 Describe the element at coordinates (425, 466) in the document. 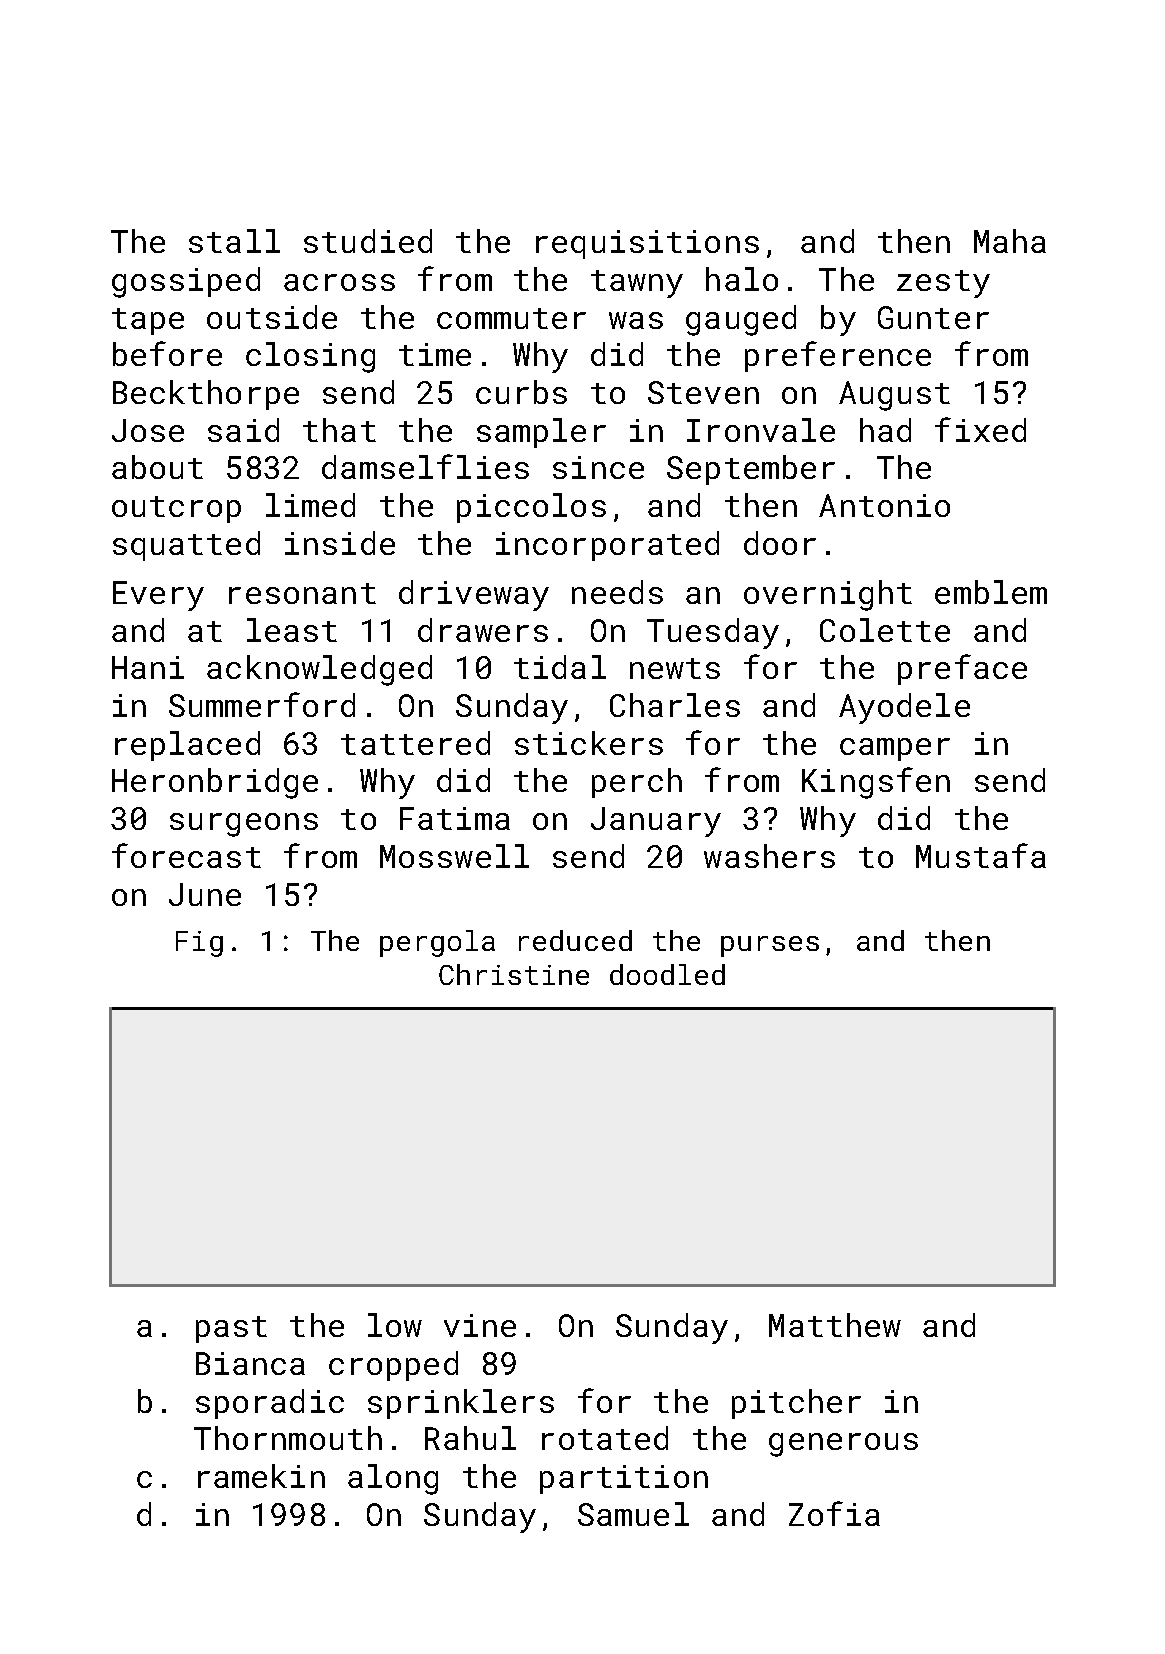

I see `damselflies` at that location.
